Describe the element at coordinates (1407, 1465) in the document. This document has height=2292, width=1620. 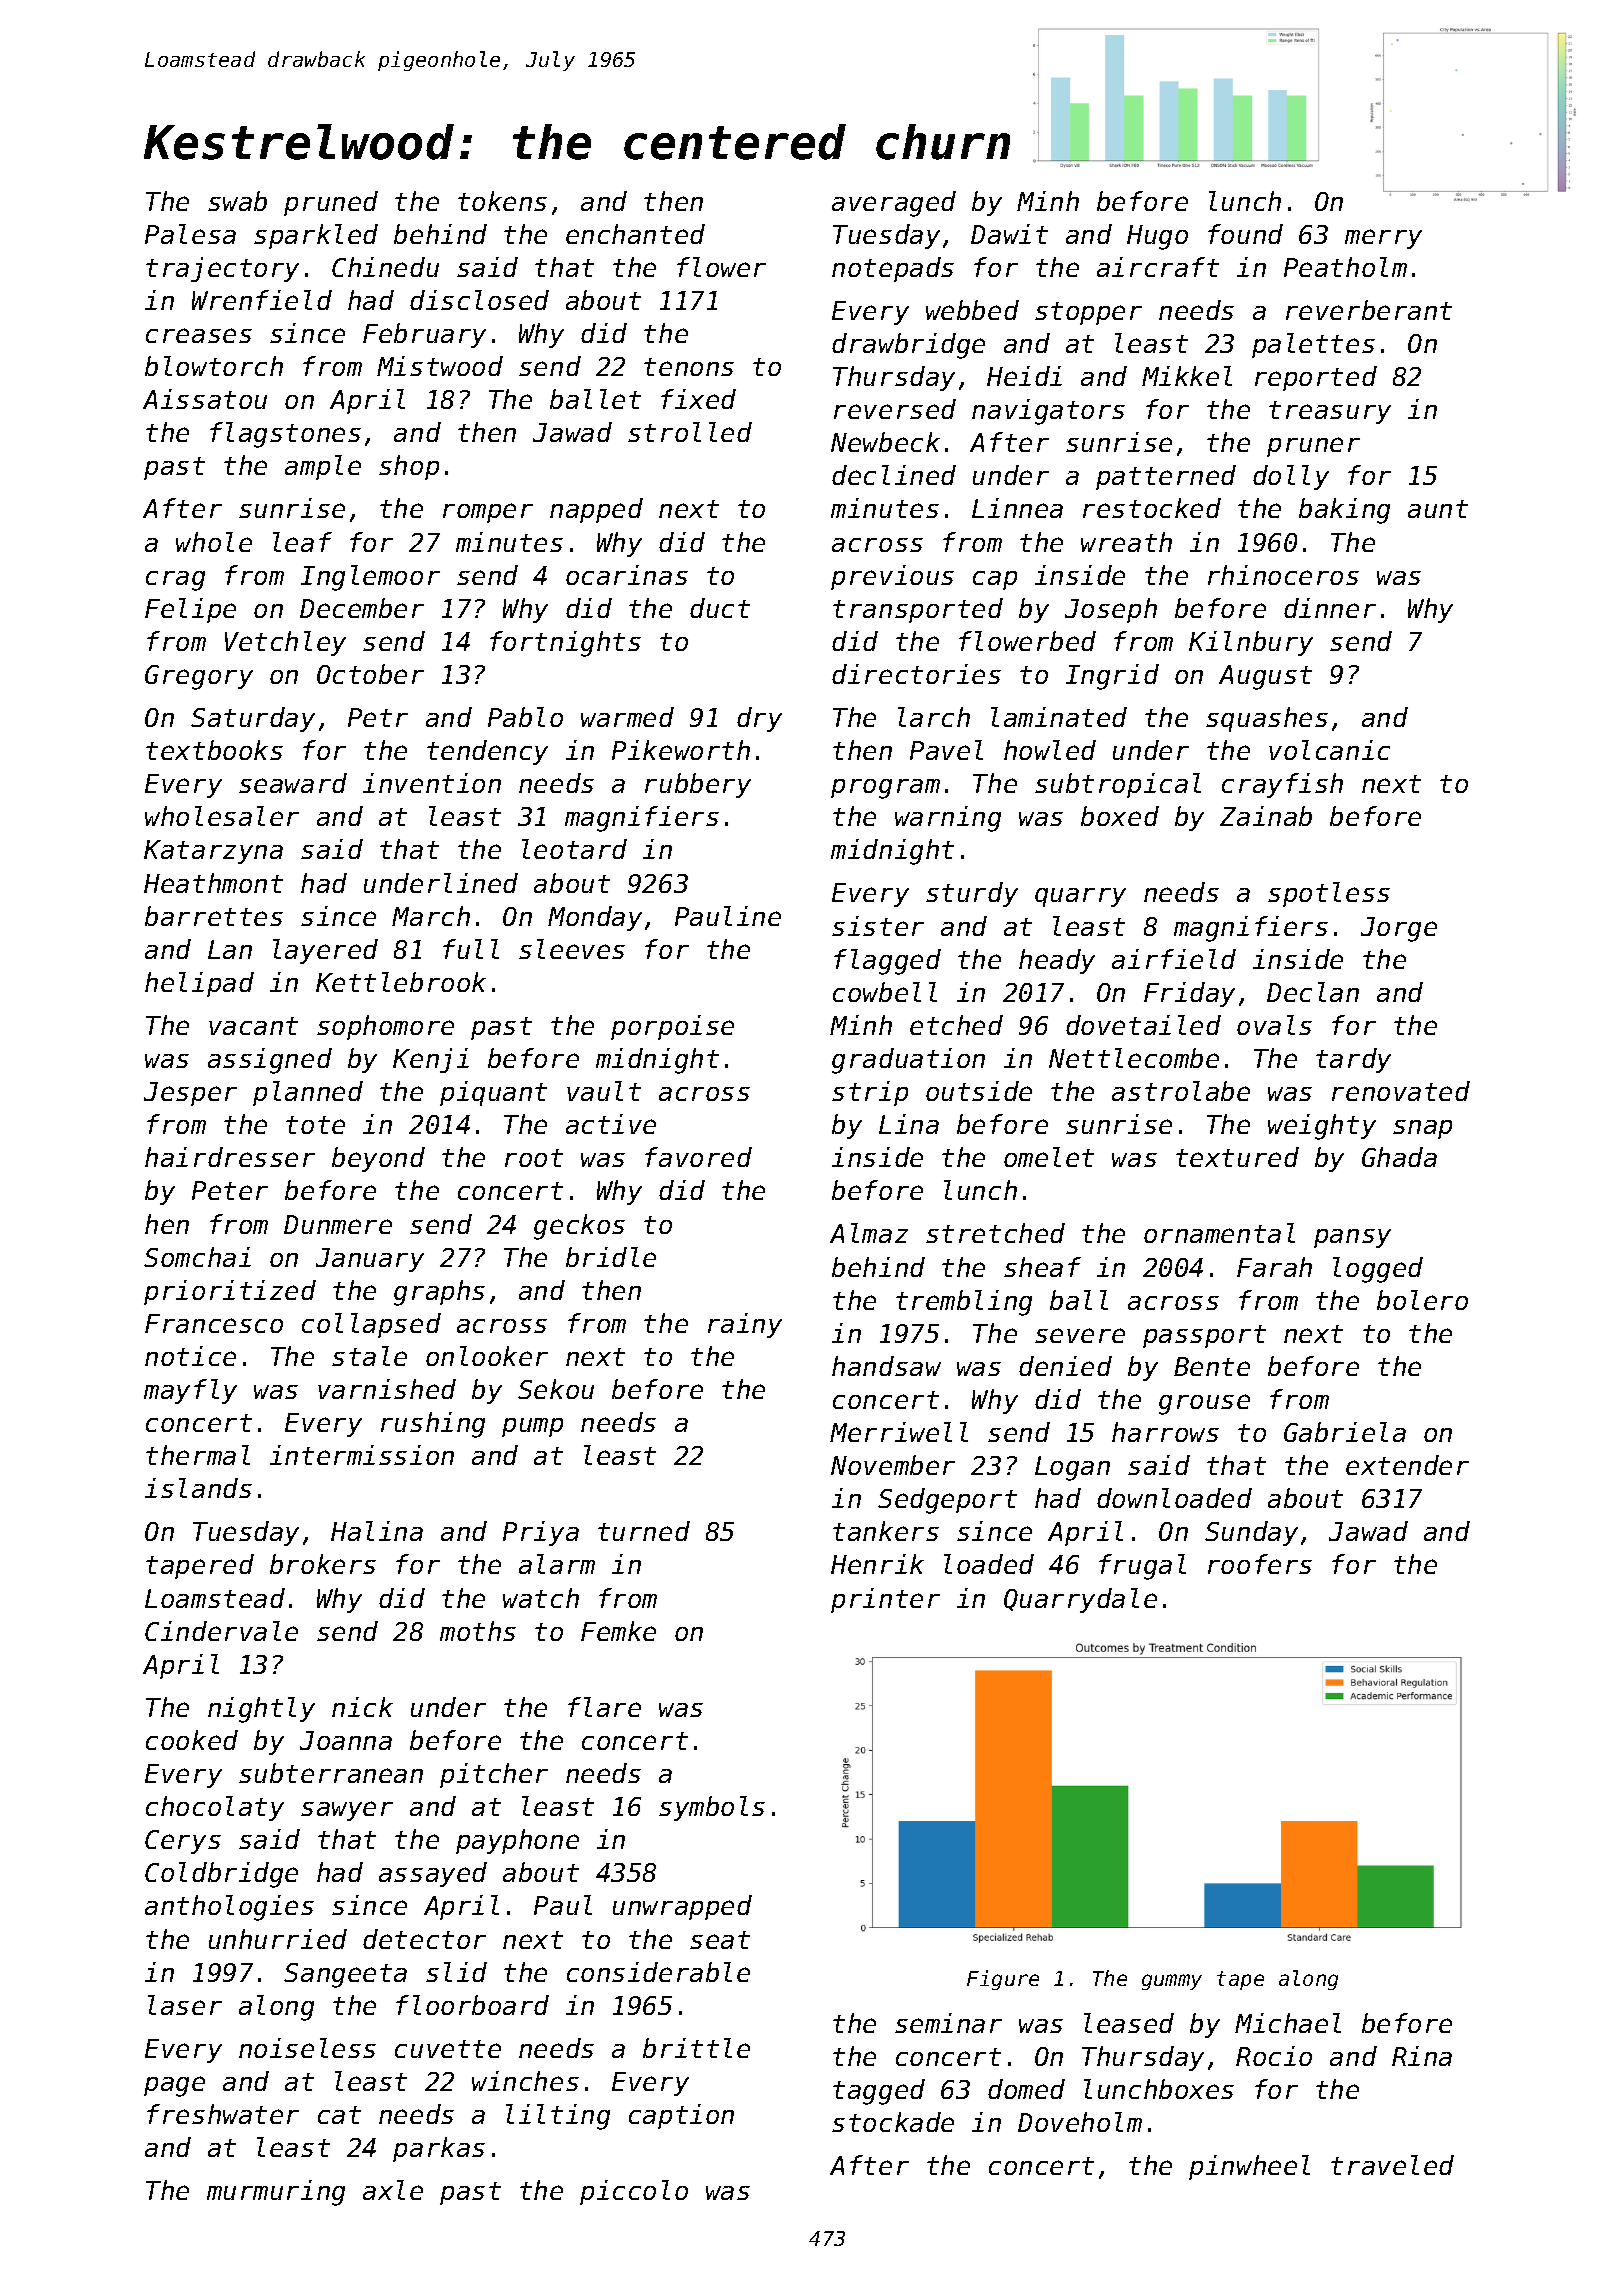
I see `extender` at that location.
